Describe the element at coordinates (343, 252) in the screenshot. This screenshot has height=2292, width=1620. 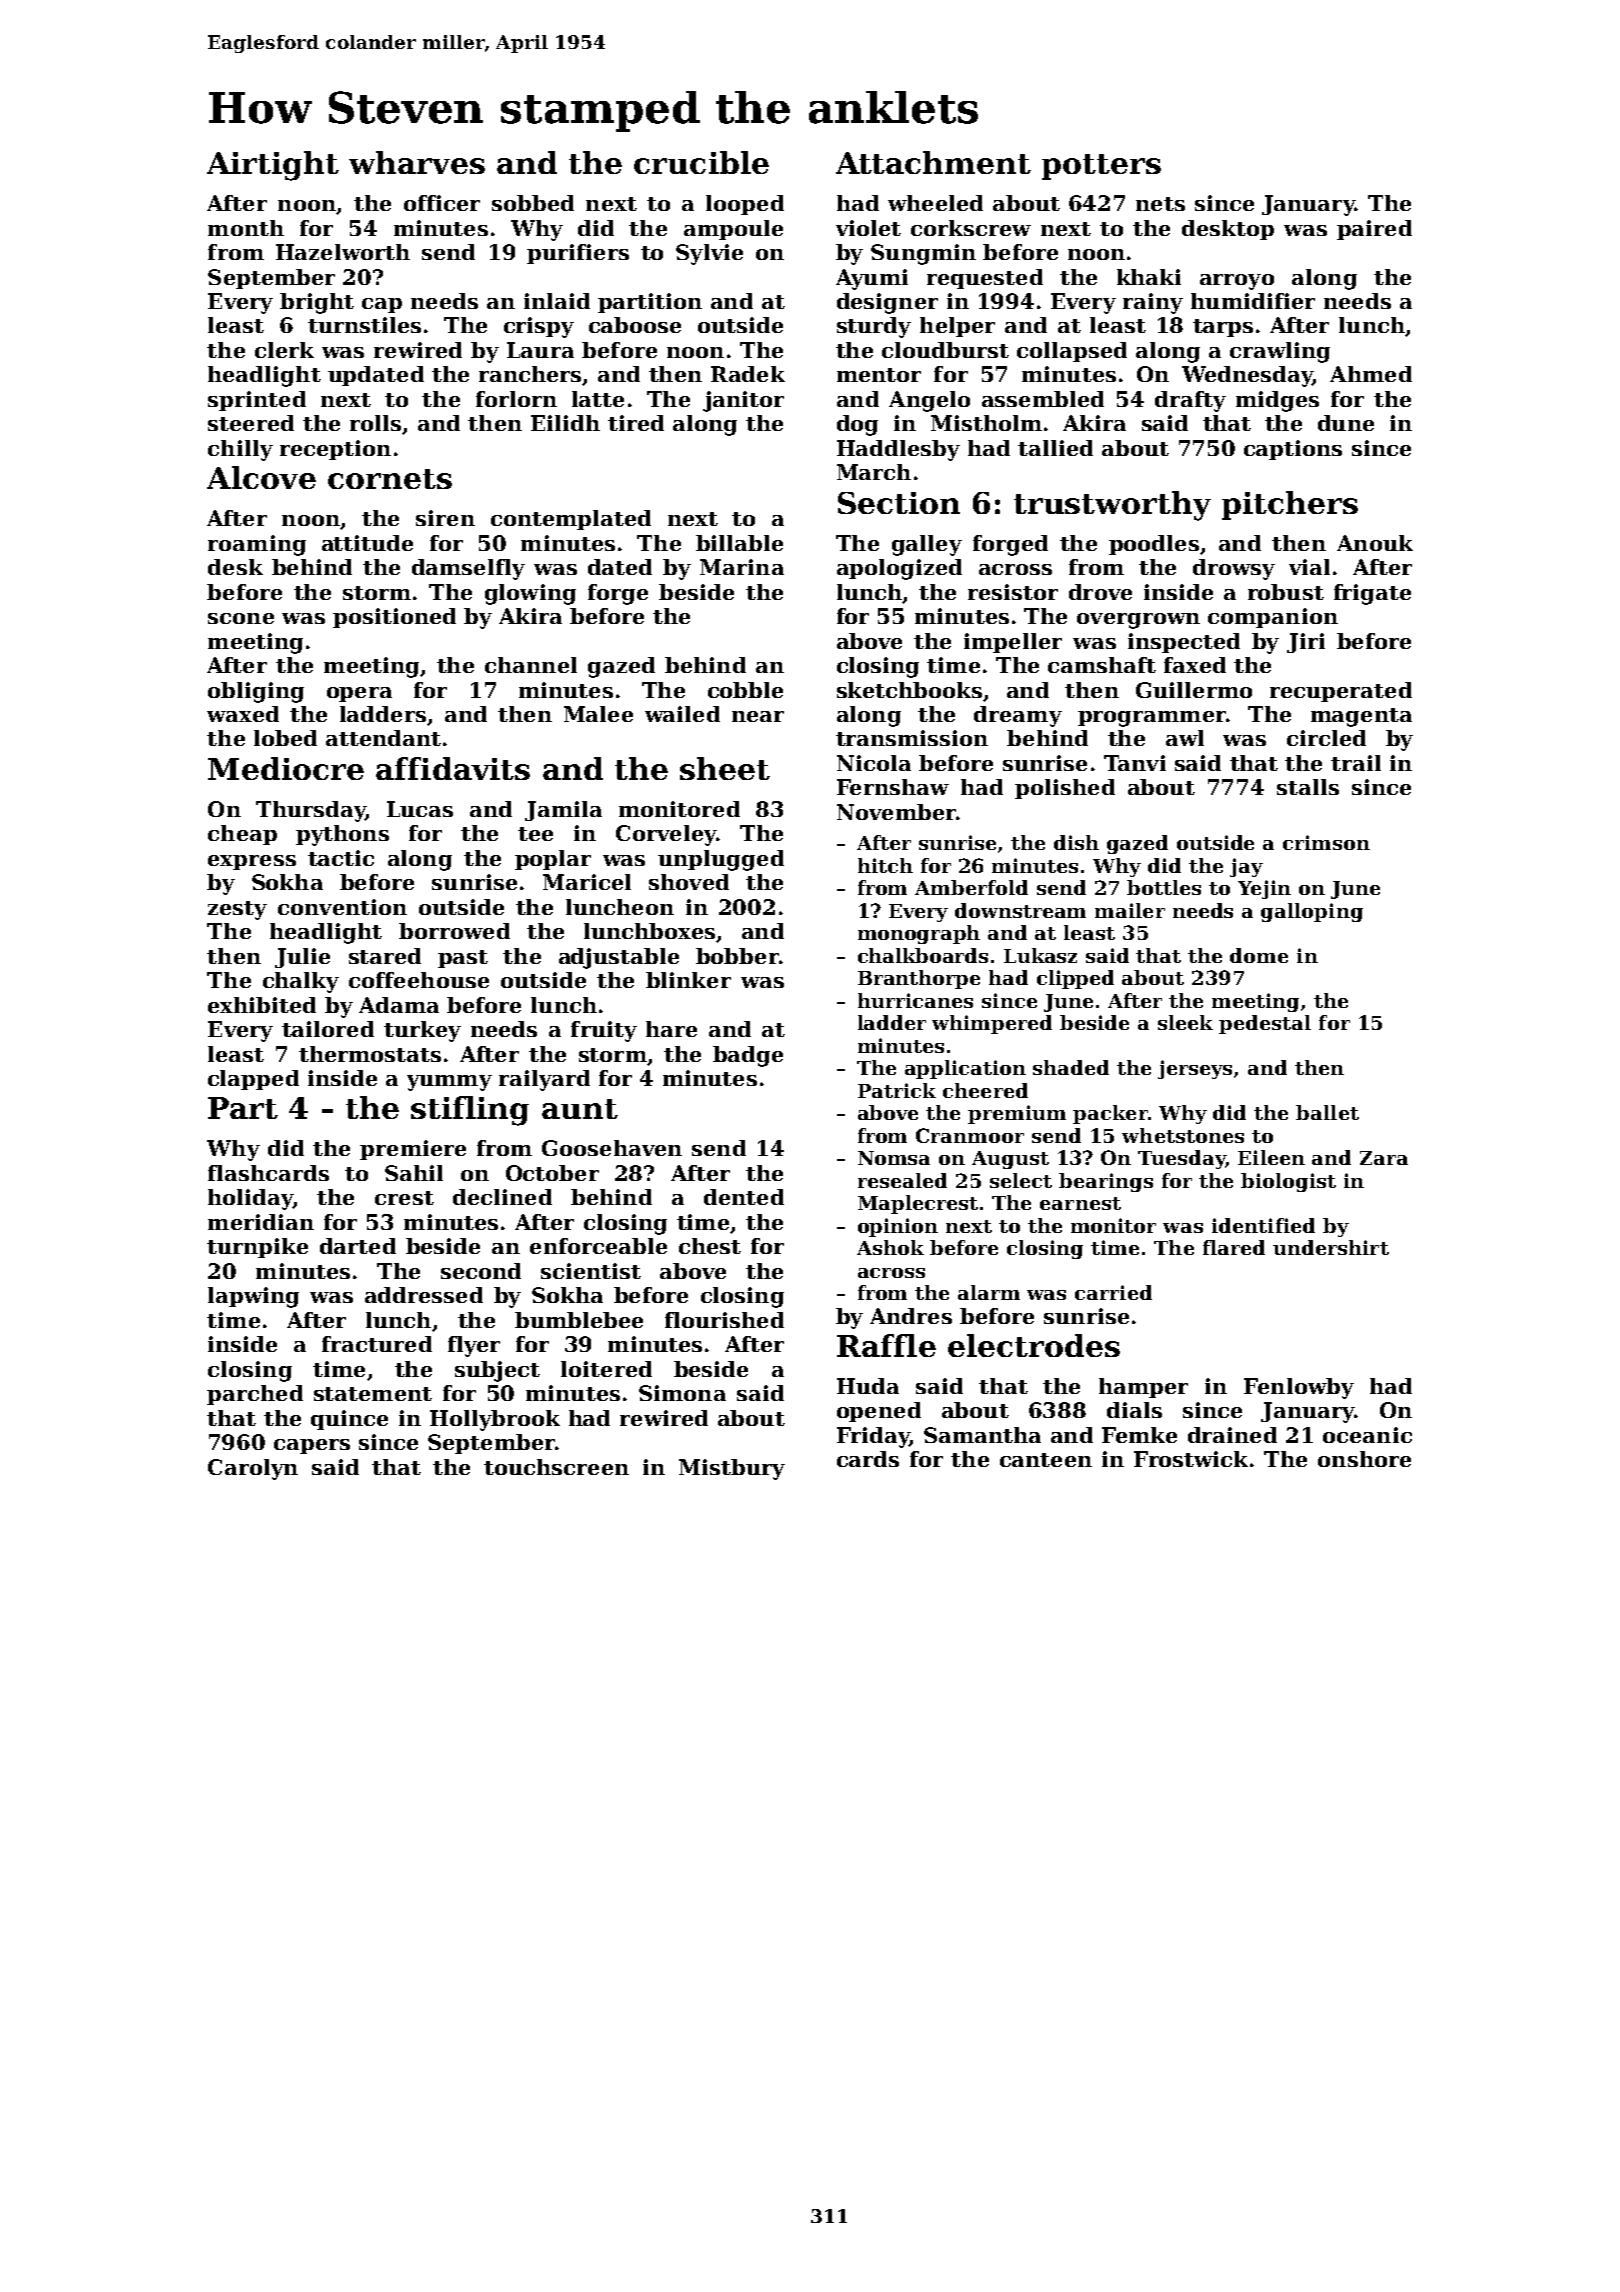
I see `Hazelworth` at that location.
